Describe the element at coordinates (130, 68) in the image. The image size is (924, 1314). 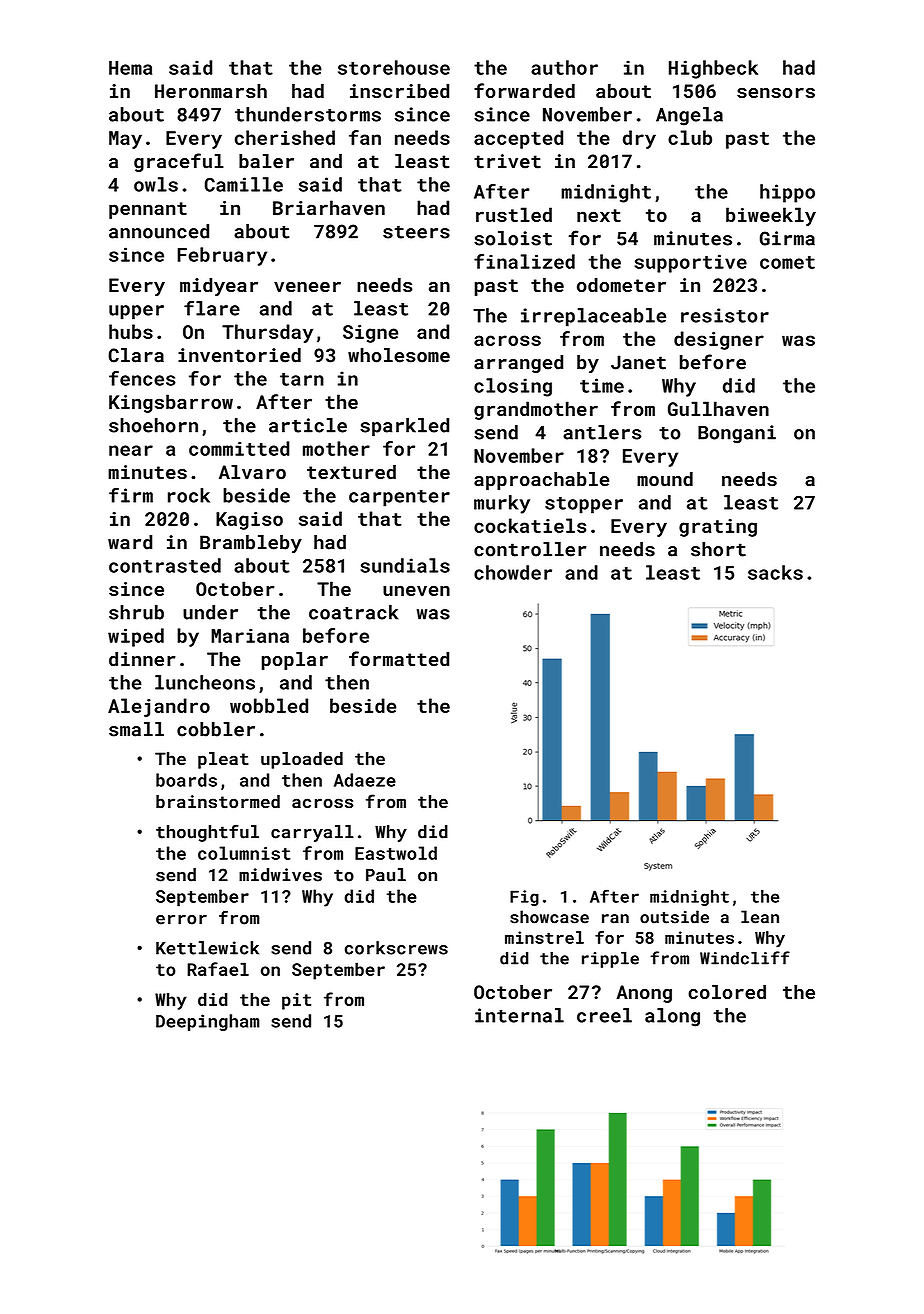
I see `Hema` at that location.
